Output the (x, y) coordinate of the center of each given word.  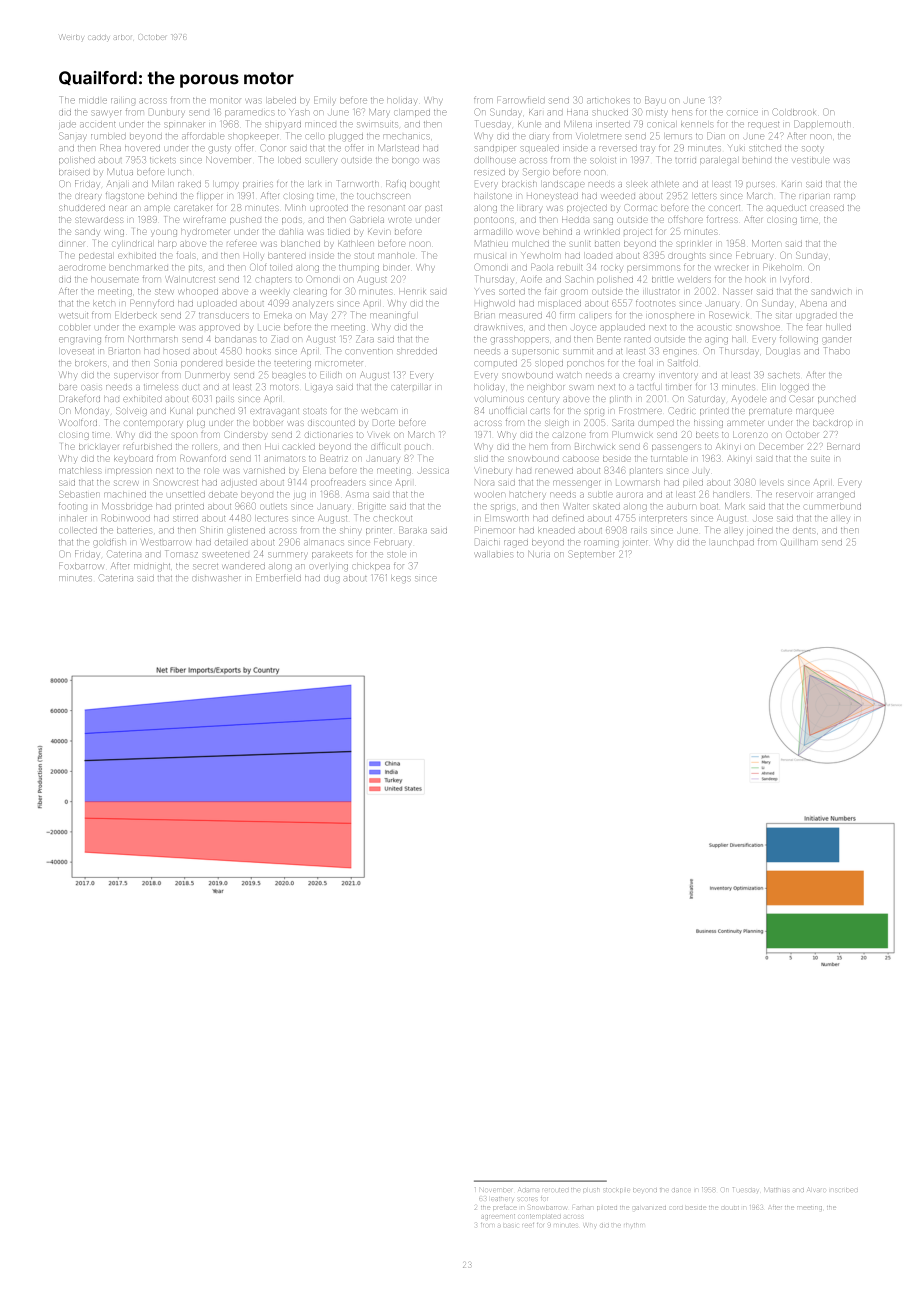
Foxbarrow (81, 566)
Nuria (539, 554)
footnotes (655, 302)
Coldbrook (794, 111)
